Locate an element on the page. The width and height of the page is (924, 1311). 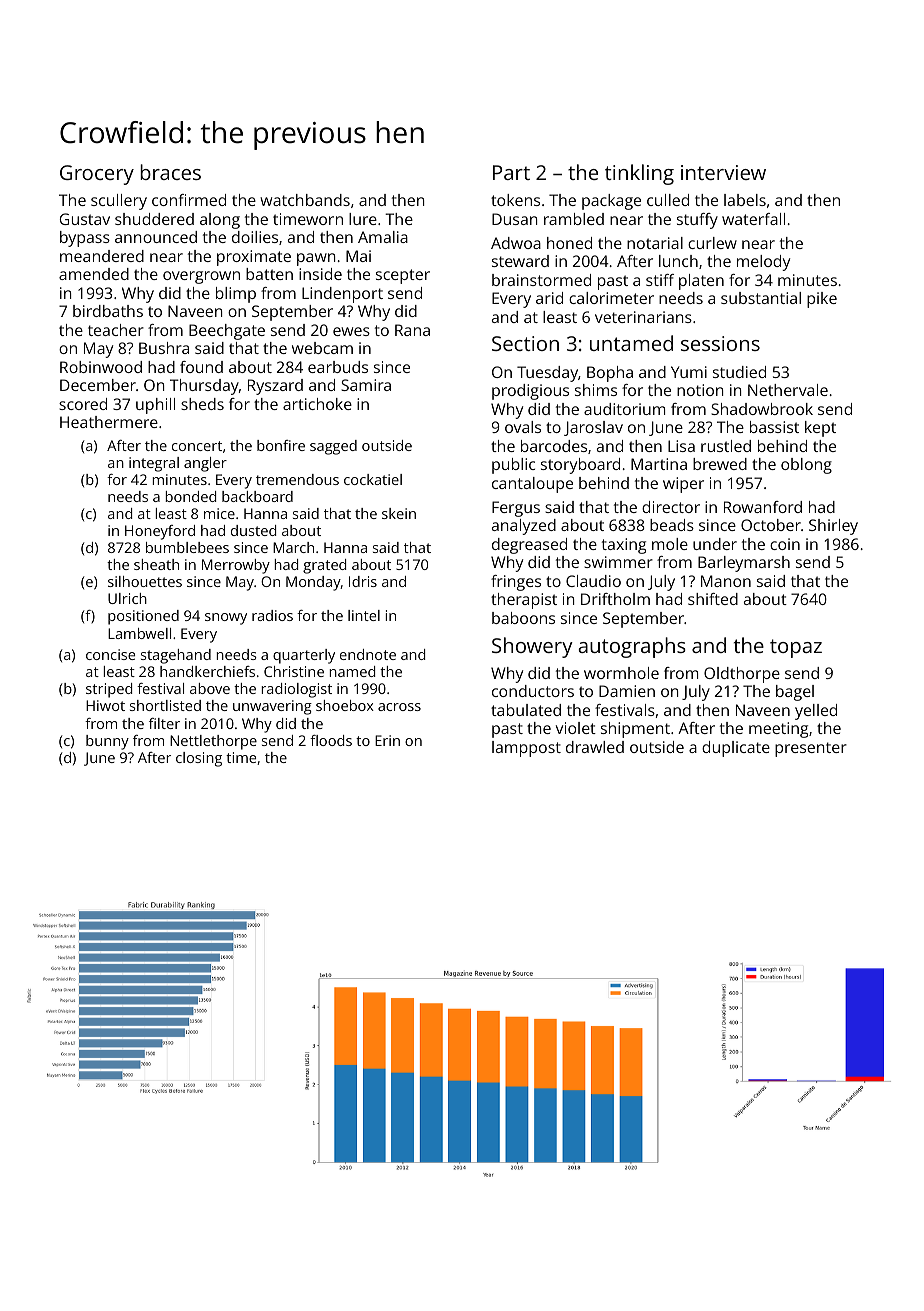
scored is located at coordinates (83, 404).
